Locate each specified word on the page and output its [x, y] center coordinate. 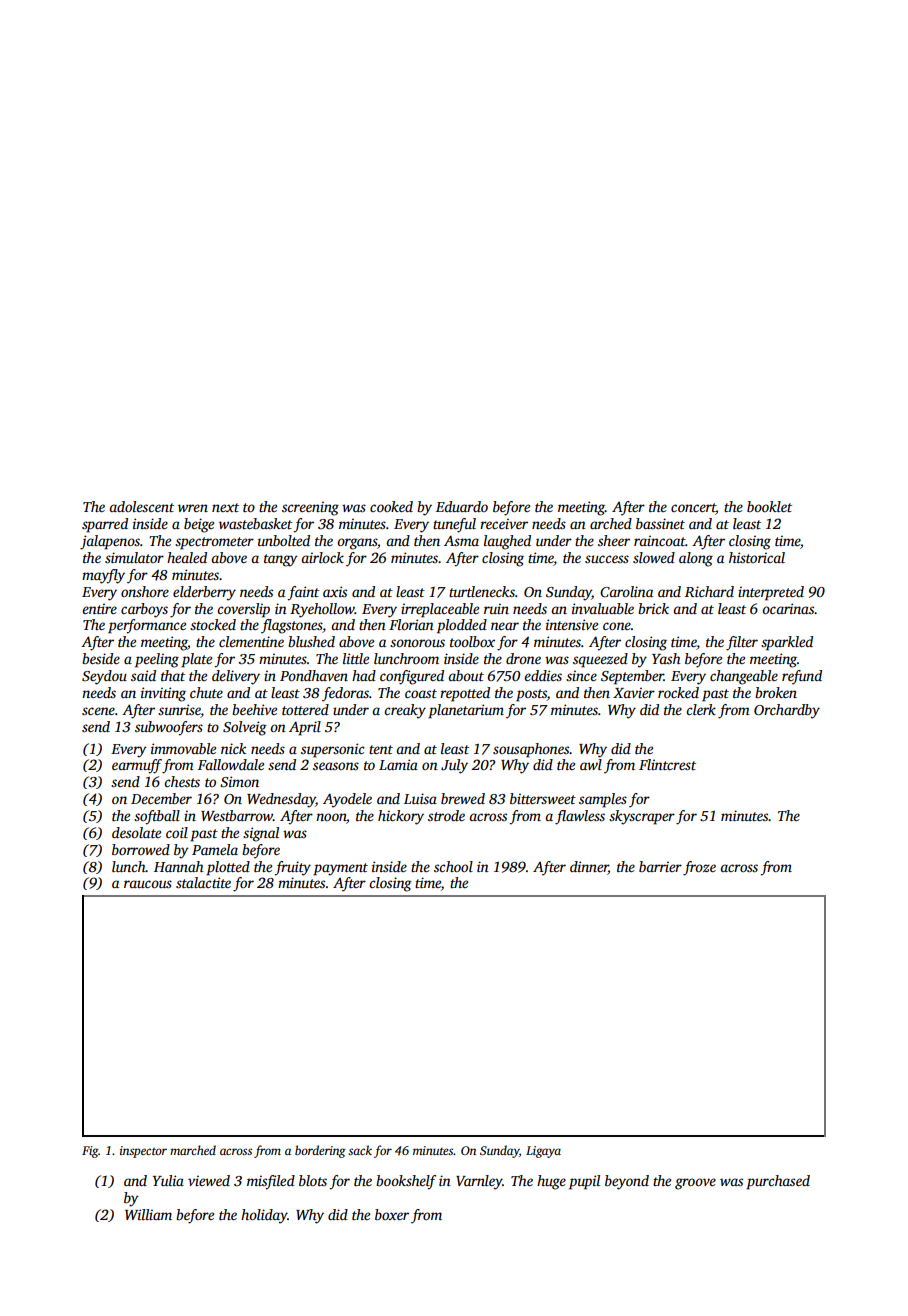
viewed [209, 1180]
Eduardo [462, 506]
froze [699, 868]
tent [381, 749]
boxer [392, 1214]
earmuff [137, 766]
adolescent [141, 506]
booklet [769, 506]
